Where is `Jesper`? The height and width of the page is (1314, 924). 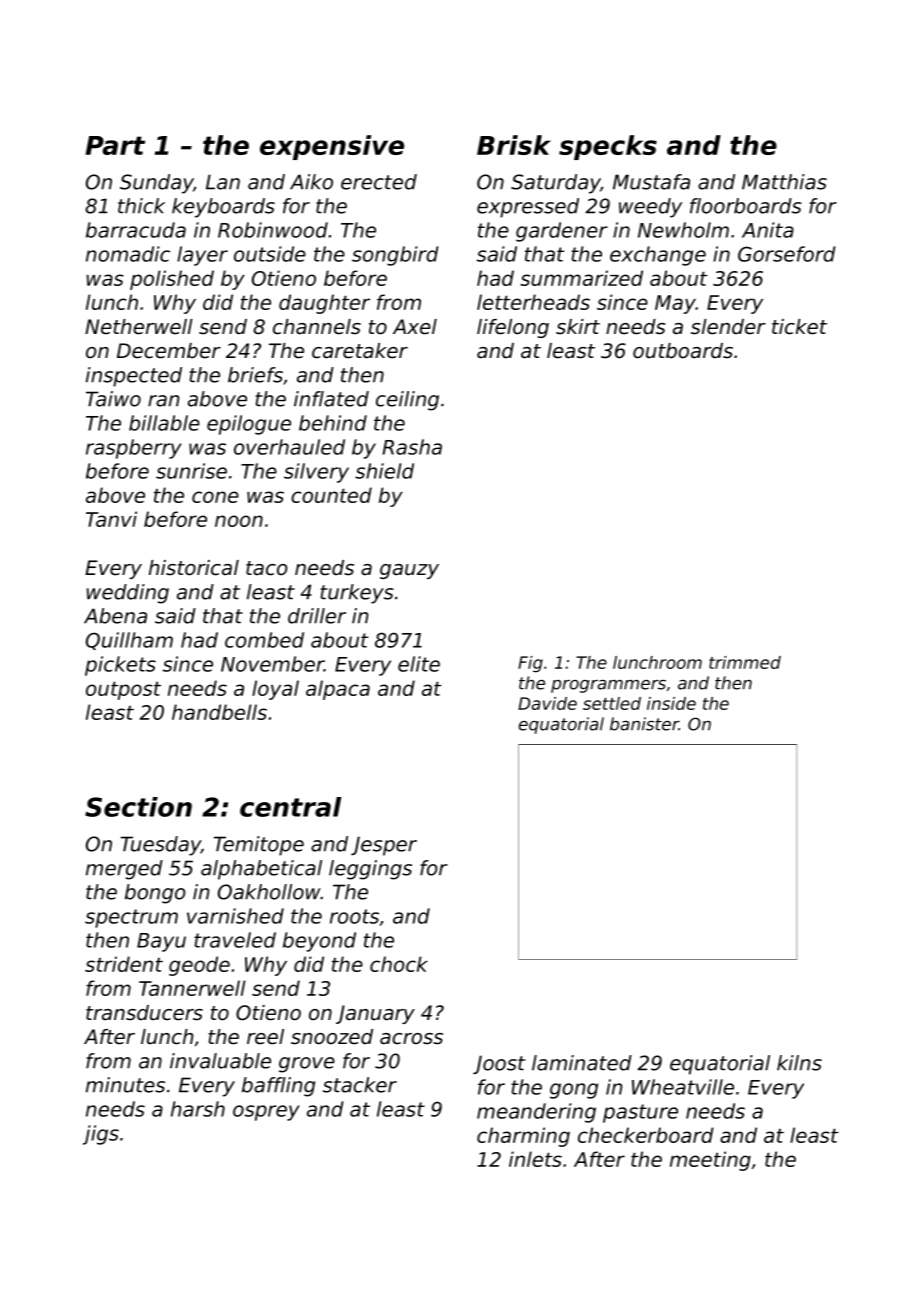
Jesper is located at coordinates (384, 846).
